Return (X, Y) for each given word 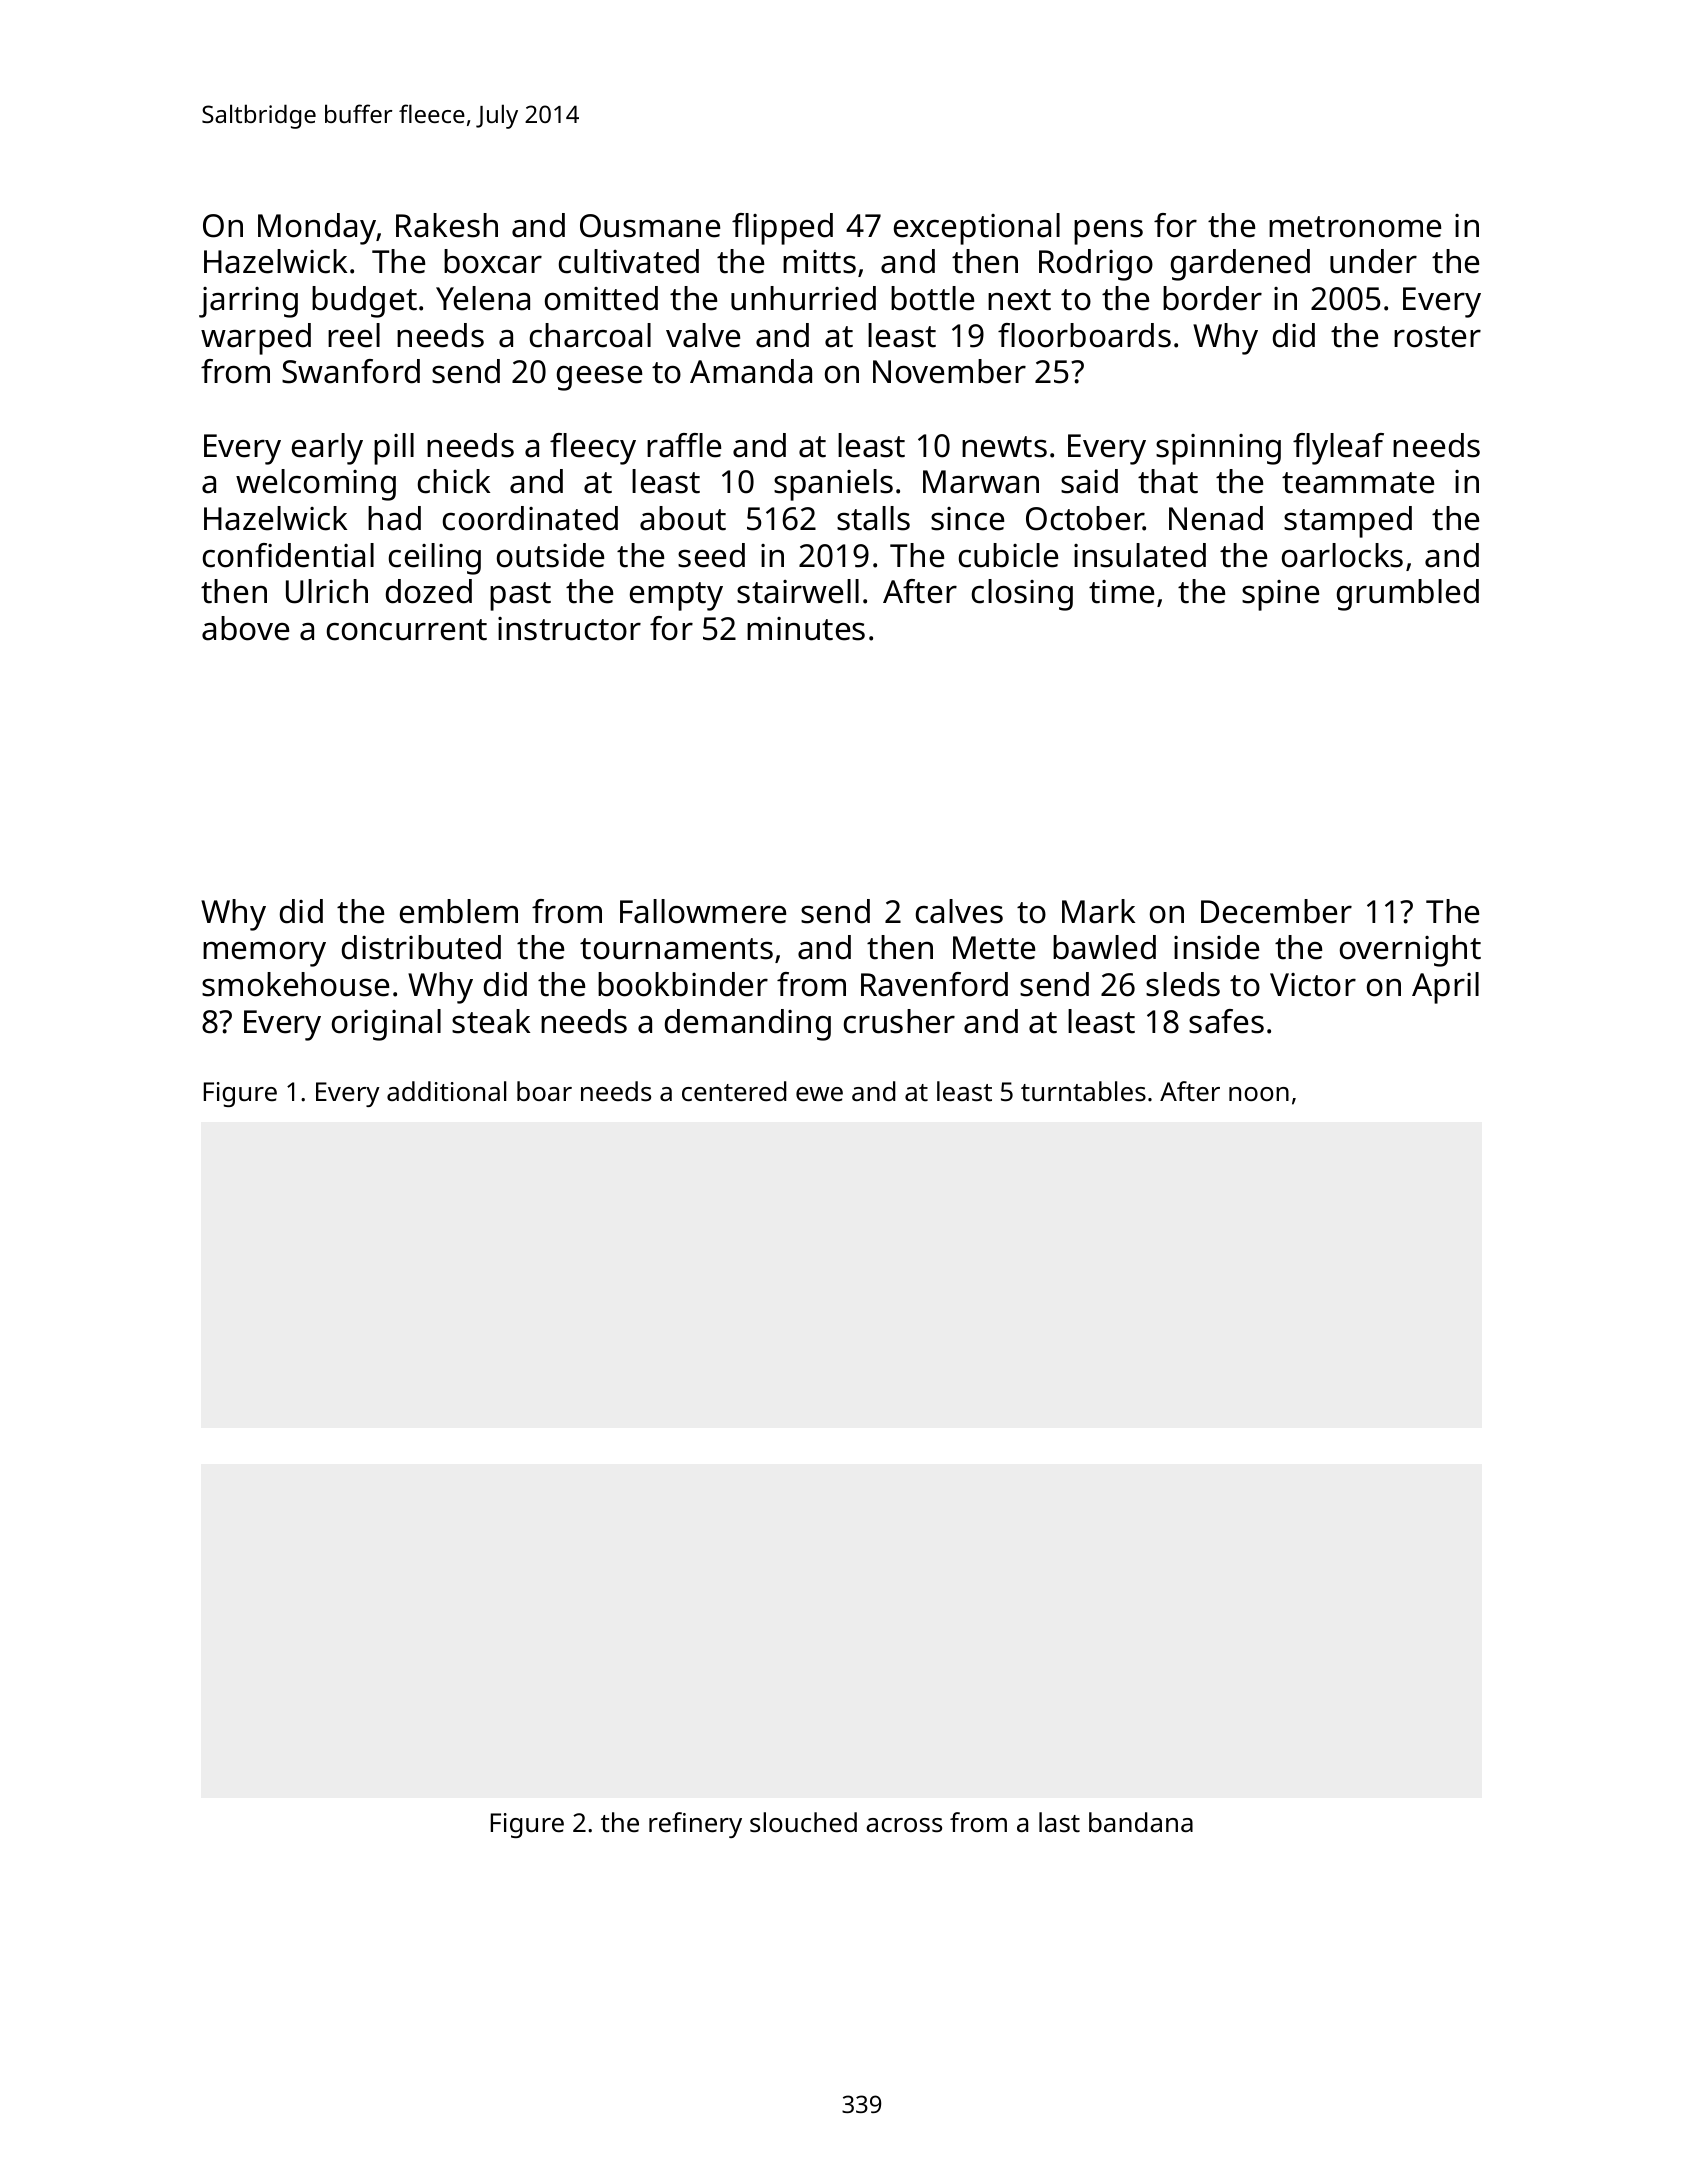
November (949, 371)
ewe (819, 1094)
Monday (317, 229)
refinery (695, 1825)
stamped (1348, 522)
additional (446, 1091)
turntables (1083, 1091)
